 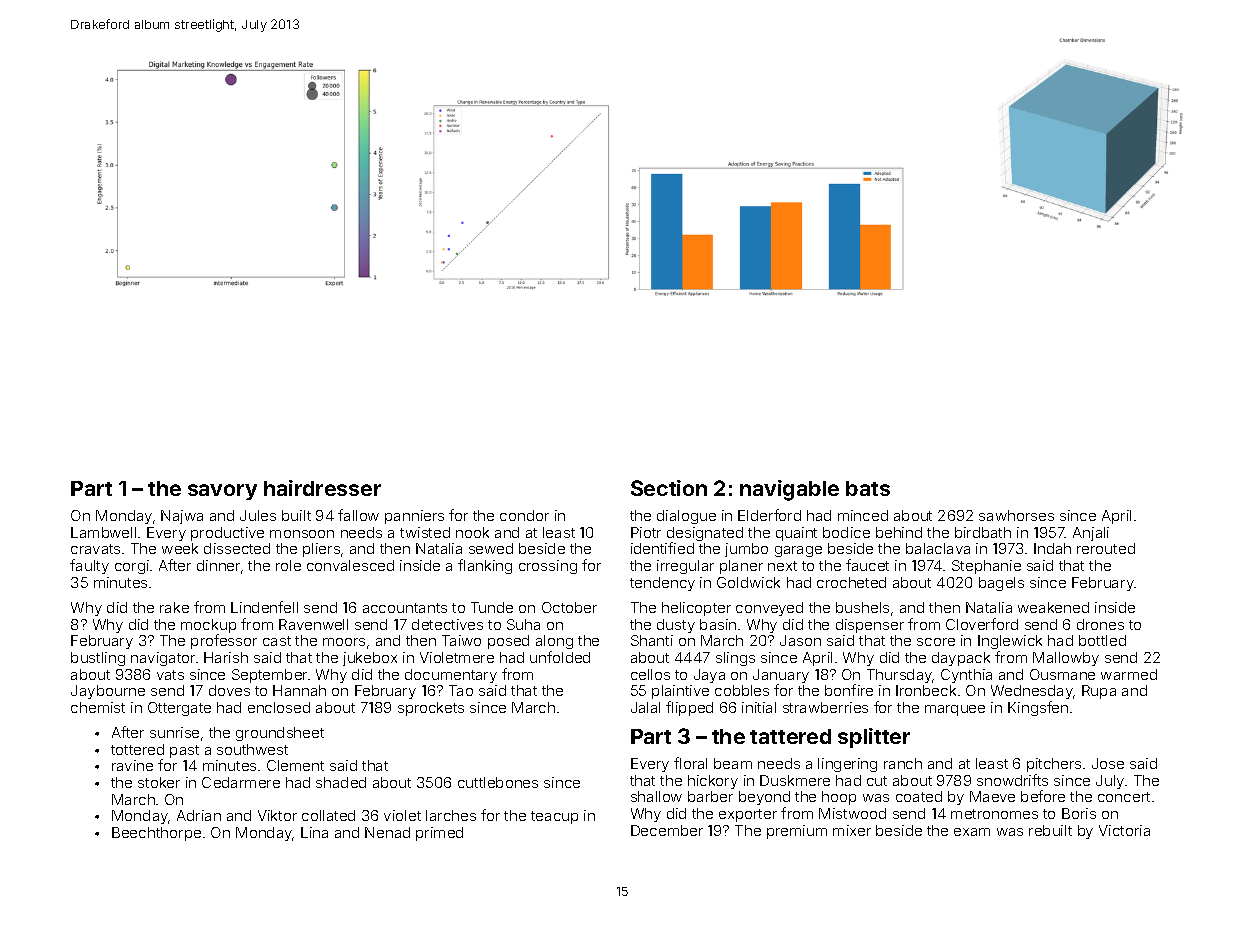 What do you see at coordinates (288, 565) in the screenshot?
I see `role` at bounding box center [288, 565].
